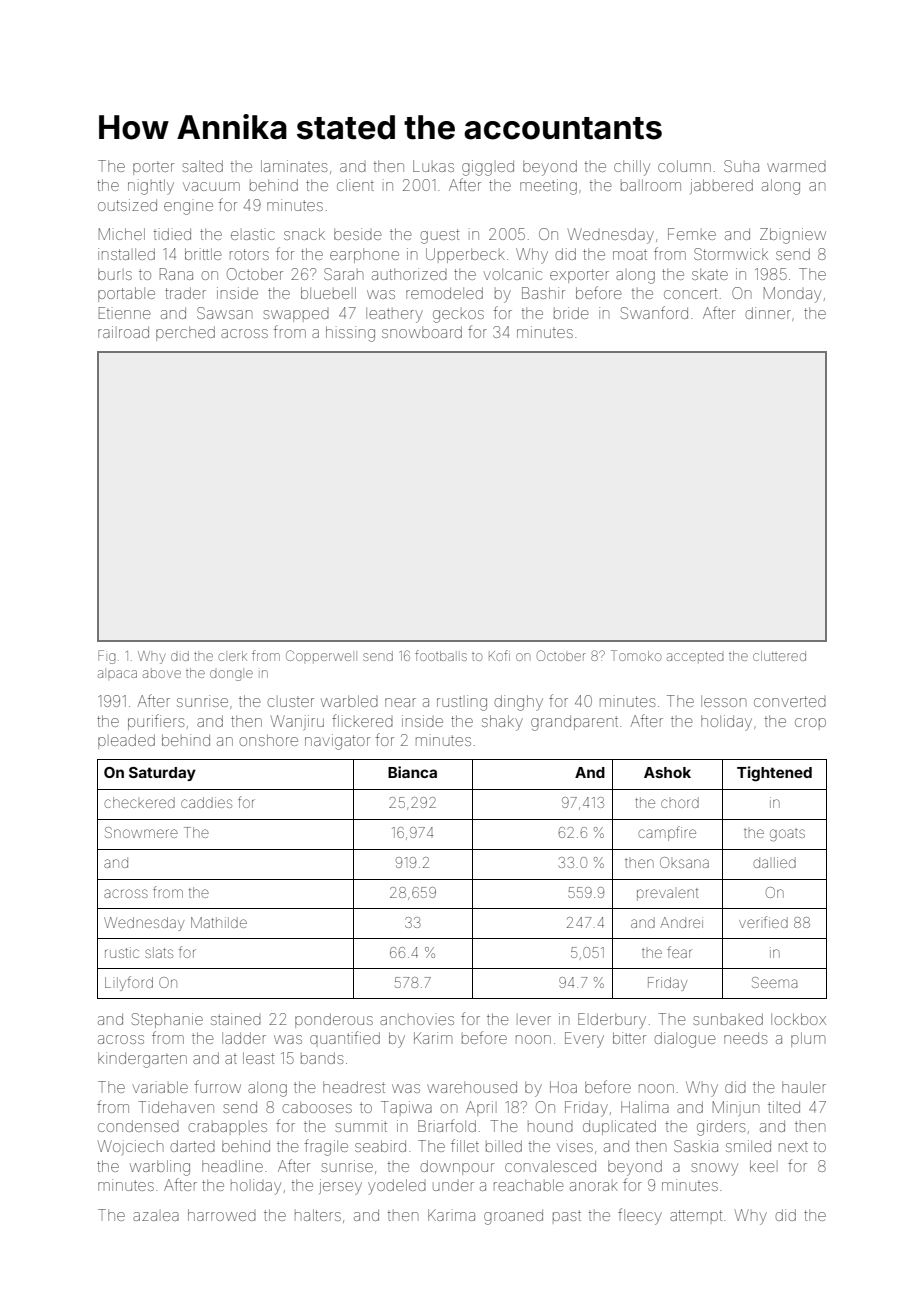 The image size is (924, 1308). Describe the element at coordinates (774, 982) in the image. I see `Seema` at that location.
